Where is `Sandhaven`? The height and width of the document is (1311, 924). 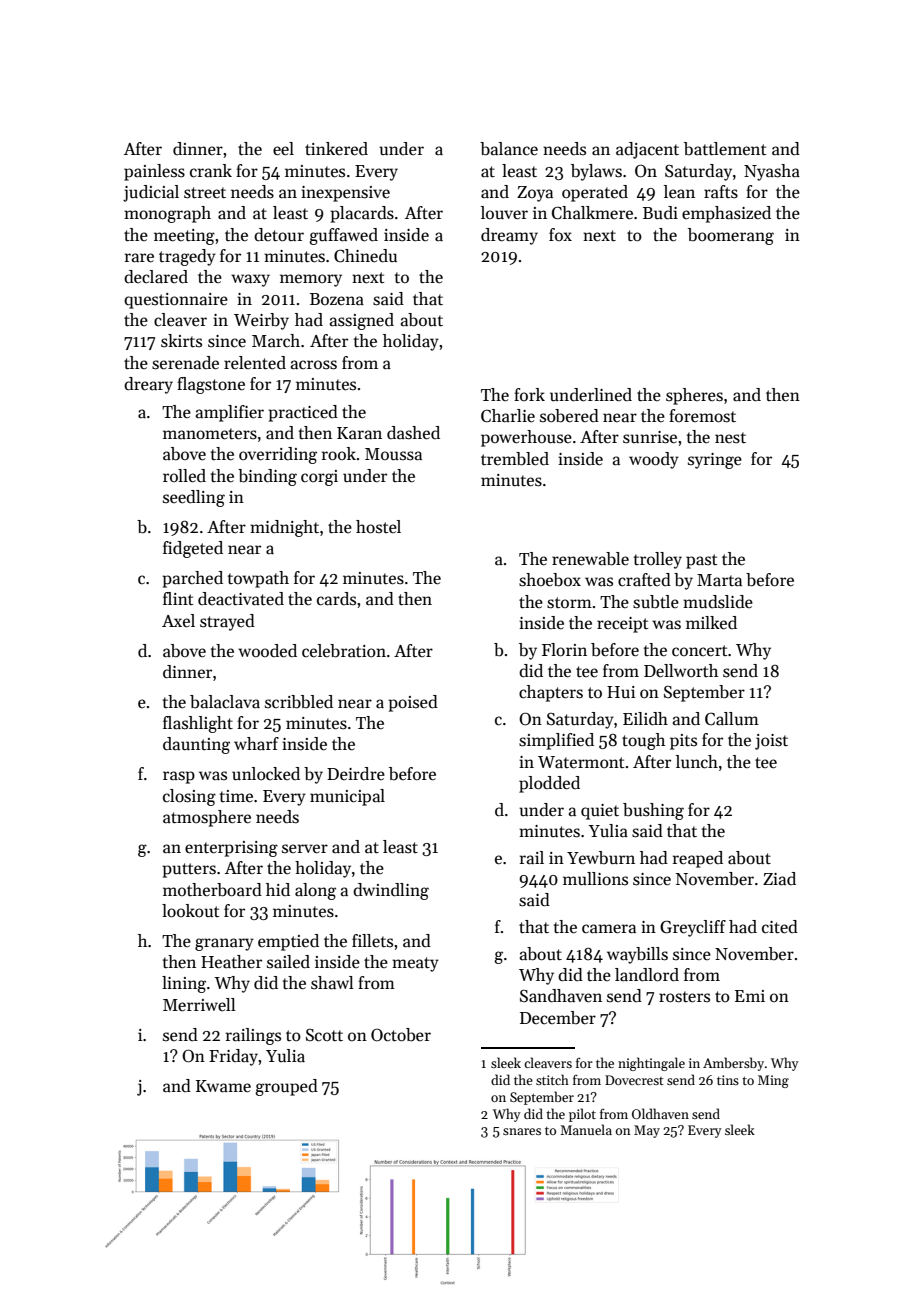 Sandhaven is located at coordinates (561, 996).
